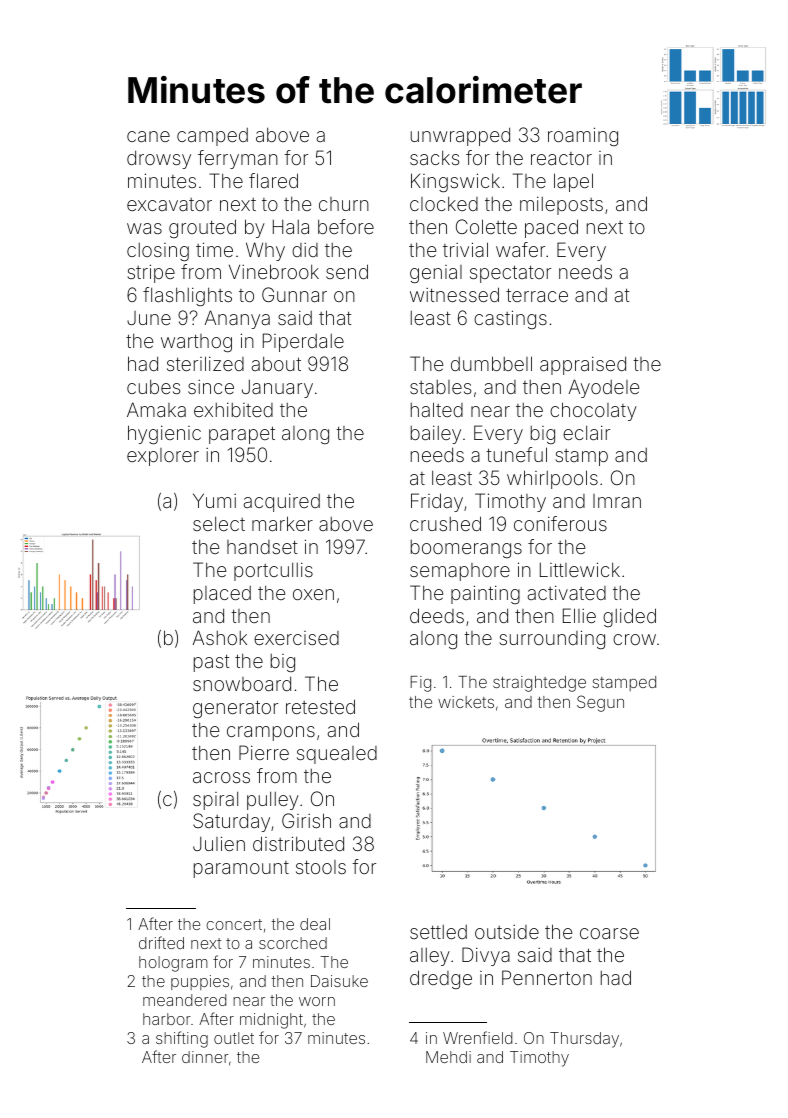 This screenshot has width=788, height=1118. What do you see at coordinates (212, 663) in the screenshot?
I see `past` at bounding box center [212, 663].
